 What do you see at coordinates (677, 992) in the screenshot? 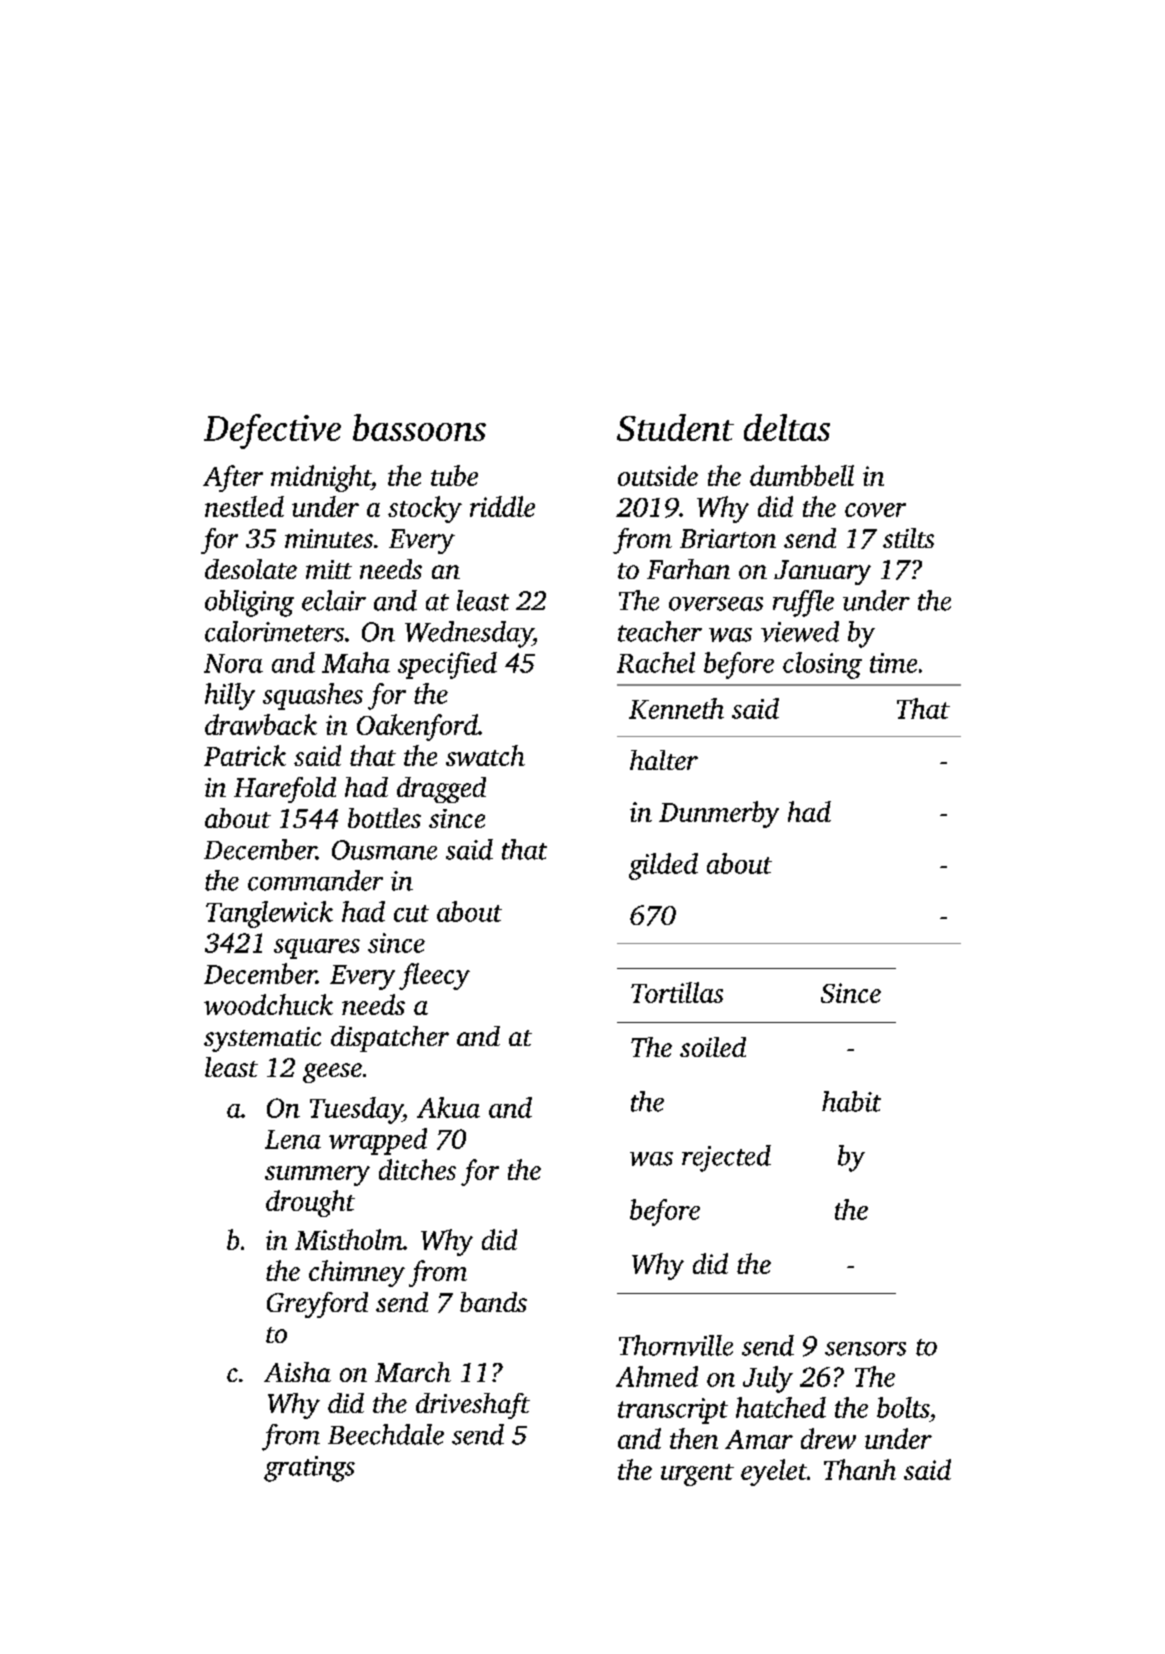
I see `Tortillas` at bounding box center [677, 992].
